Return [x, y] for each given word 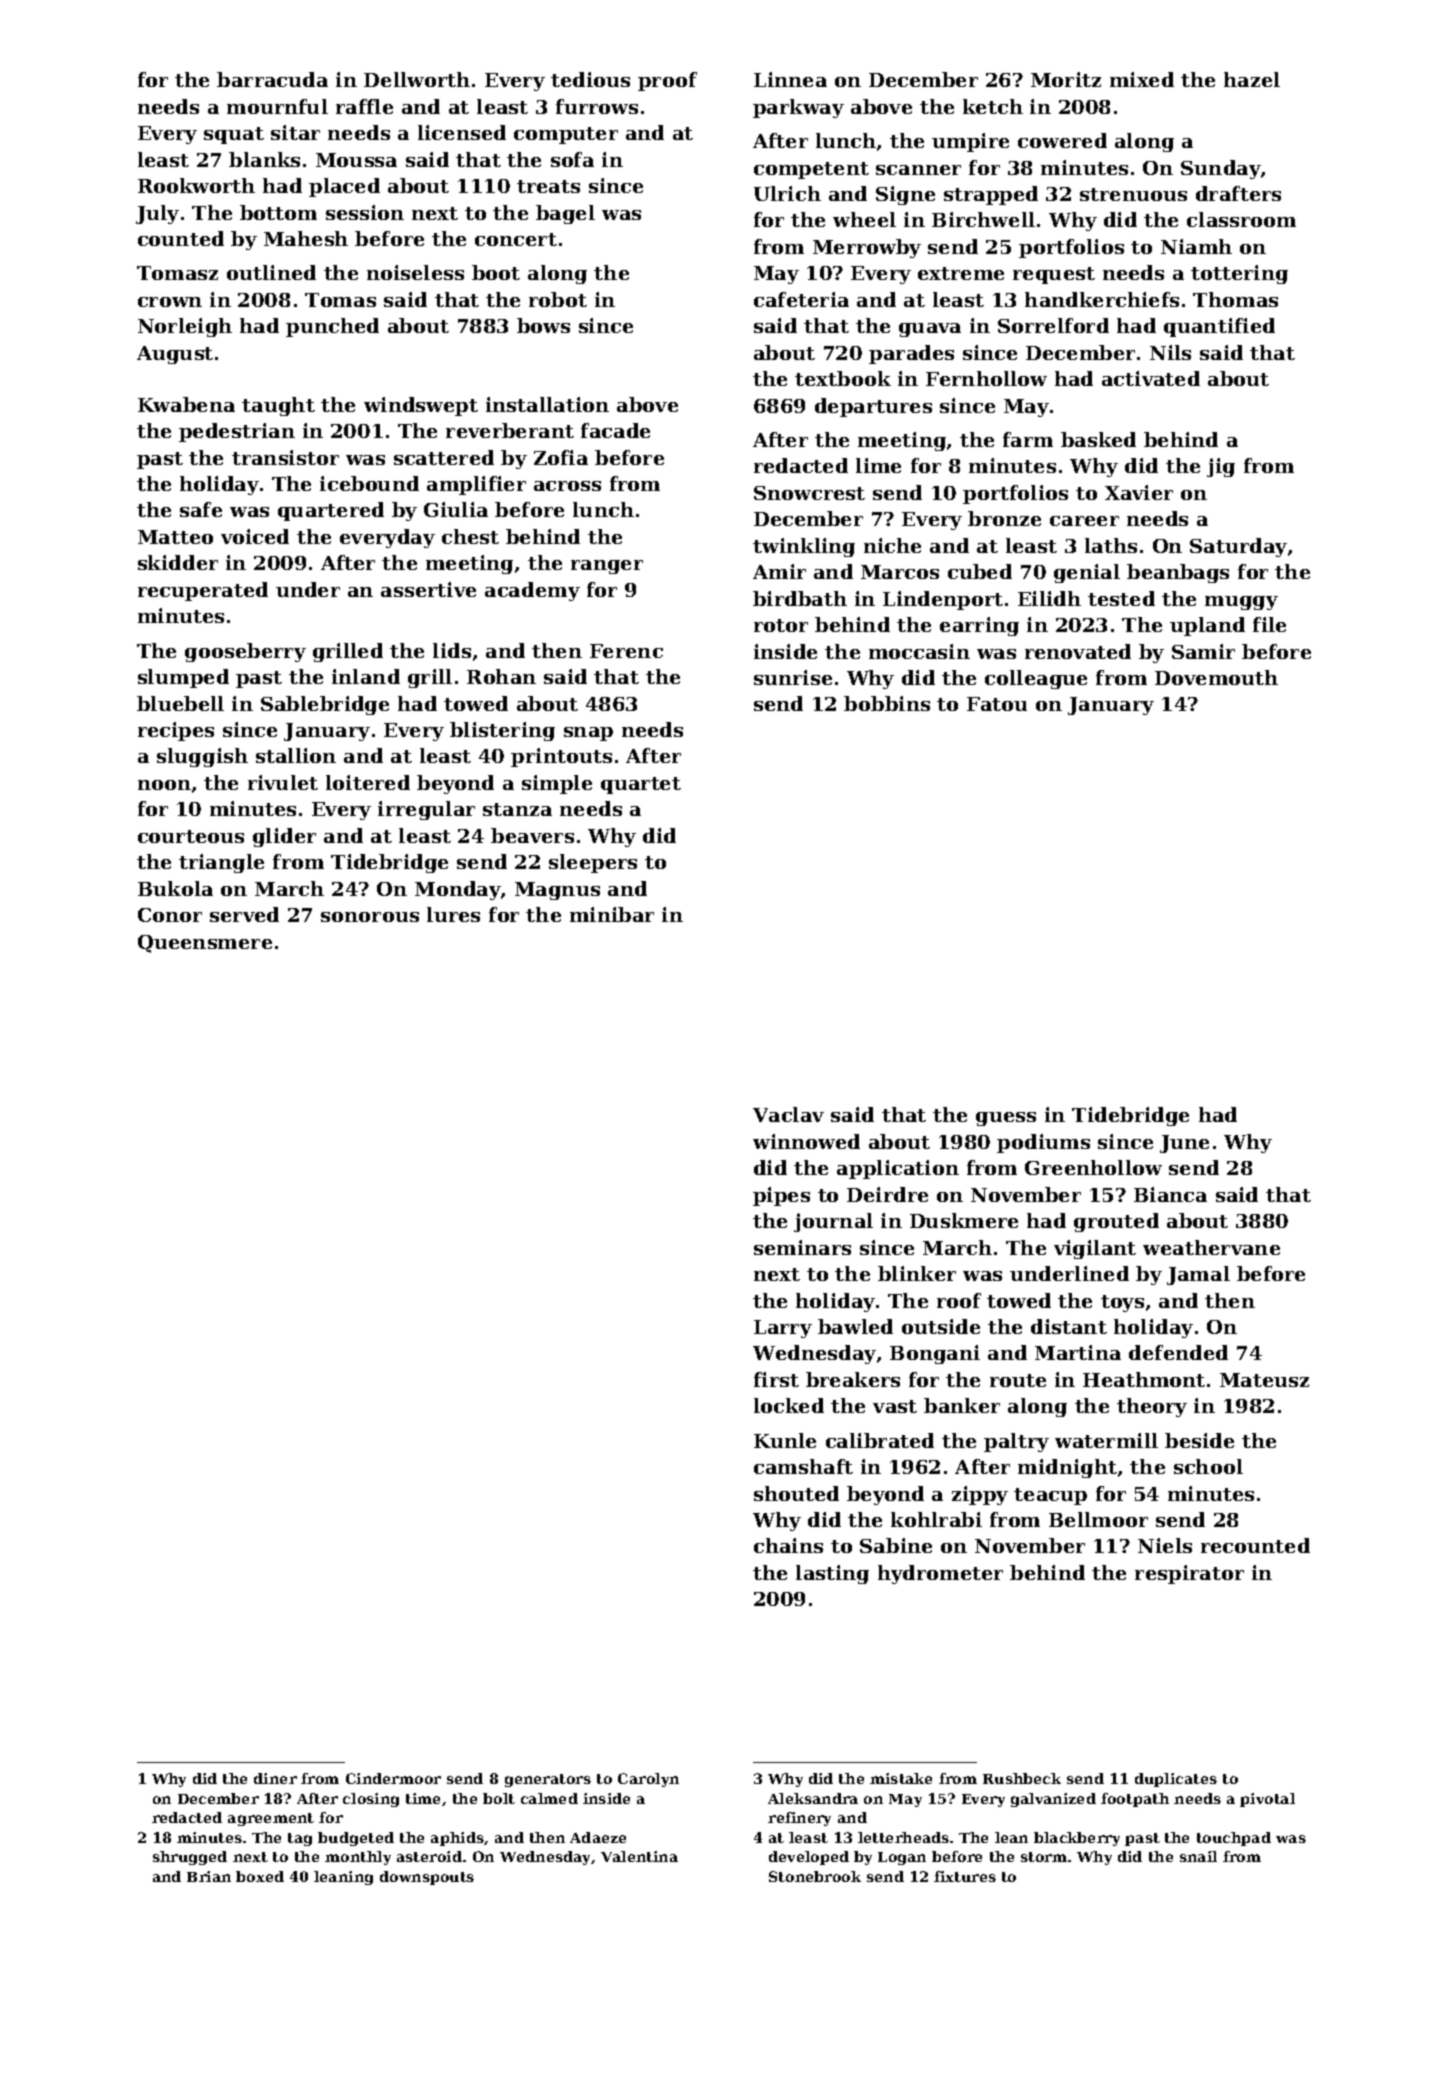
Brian [209, 1876]
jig [1221, 467]
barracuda [272, 79]
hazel [1252, 79]
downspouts [427, 1878]
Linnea [790, 79]
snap [588, 734]
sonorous [370, 917]
